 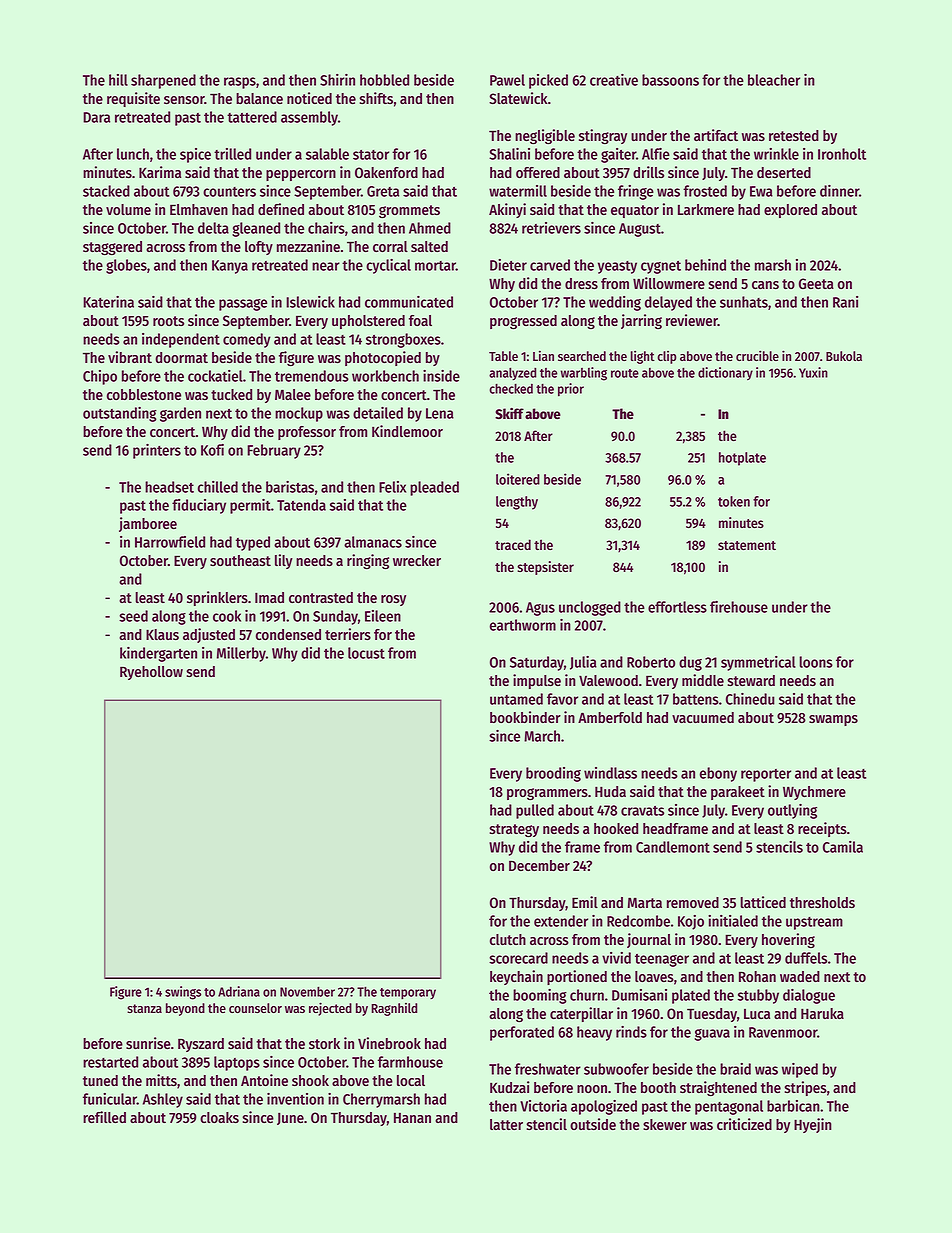 What do you see at coordinates (662, 960) in the screenshot?
I see `teenager` at bounding box center [662, 960].
